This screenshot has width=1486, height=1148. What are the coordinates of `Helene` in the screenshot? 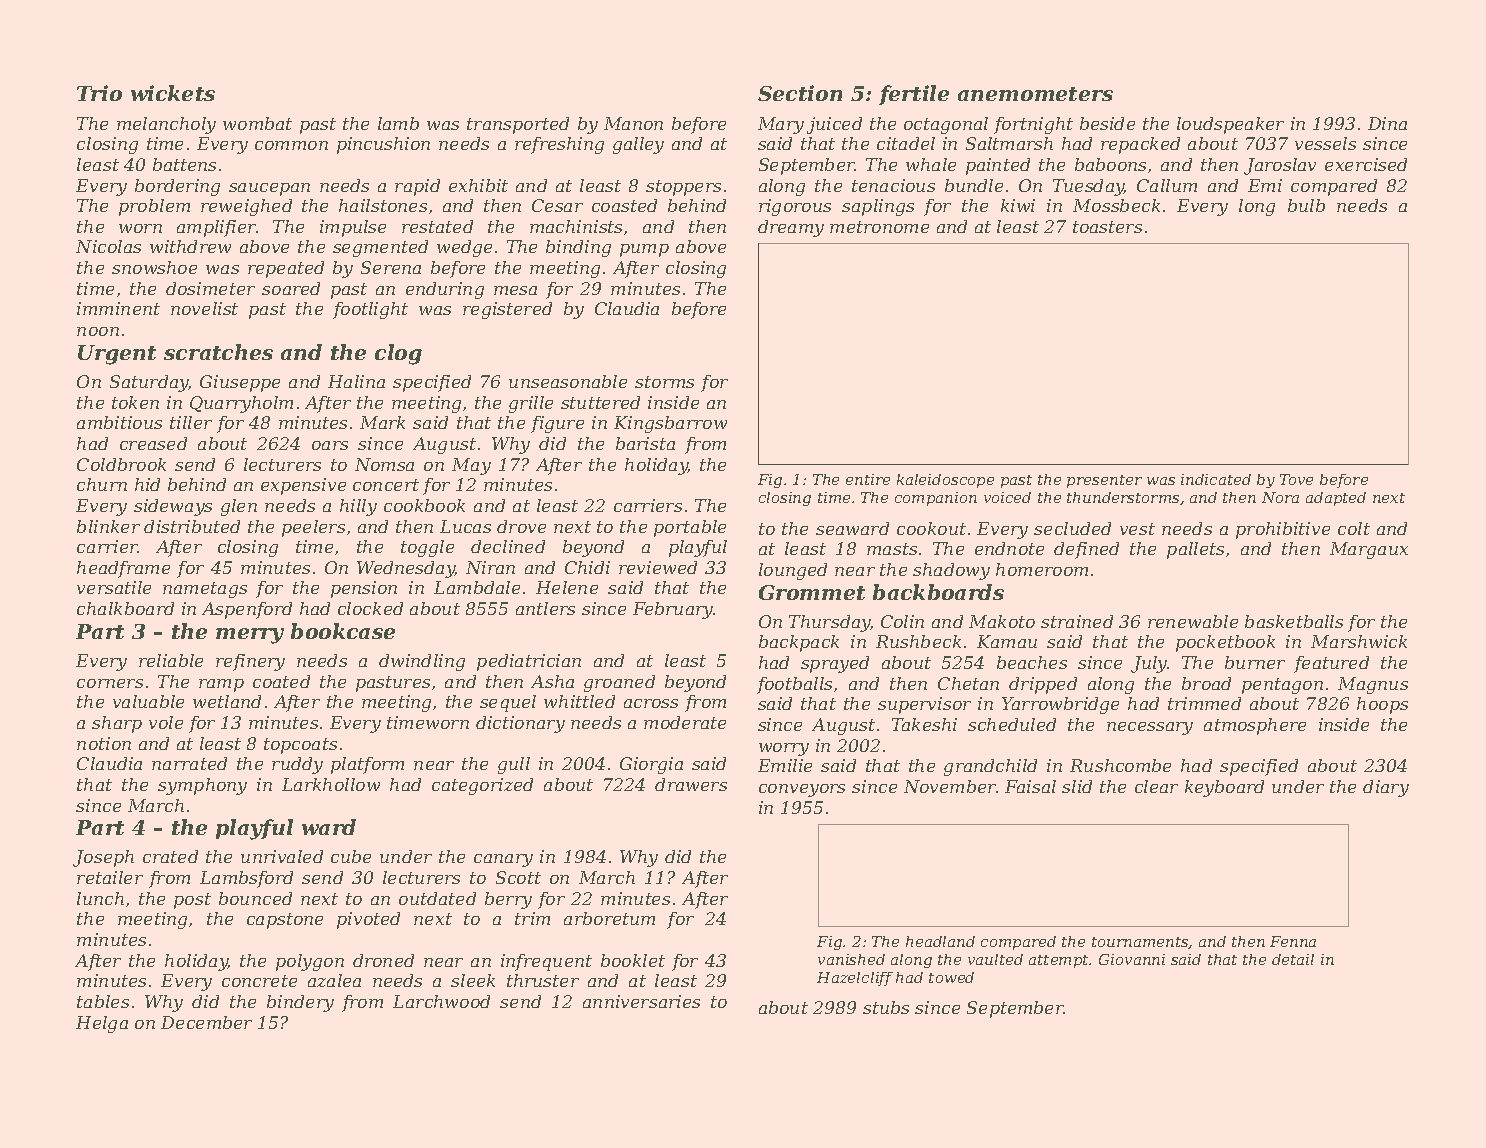 It's located at (567, 587).
